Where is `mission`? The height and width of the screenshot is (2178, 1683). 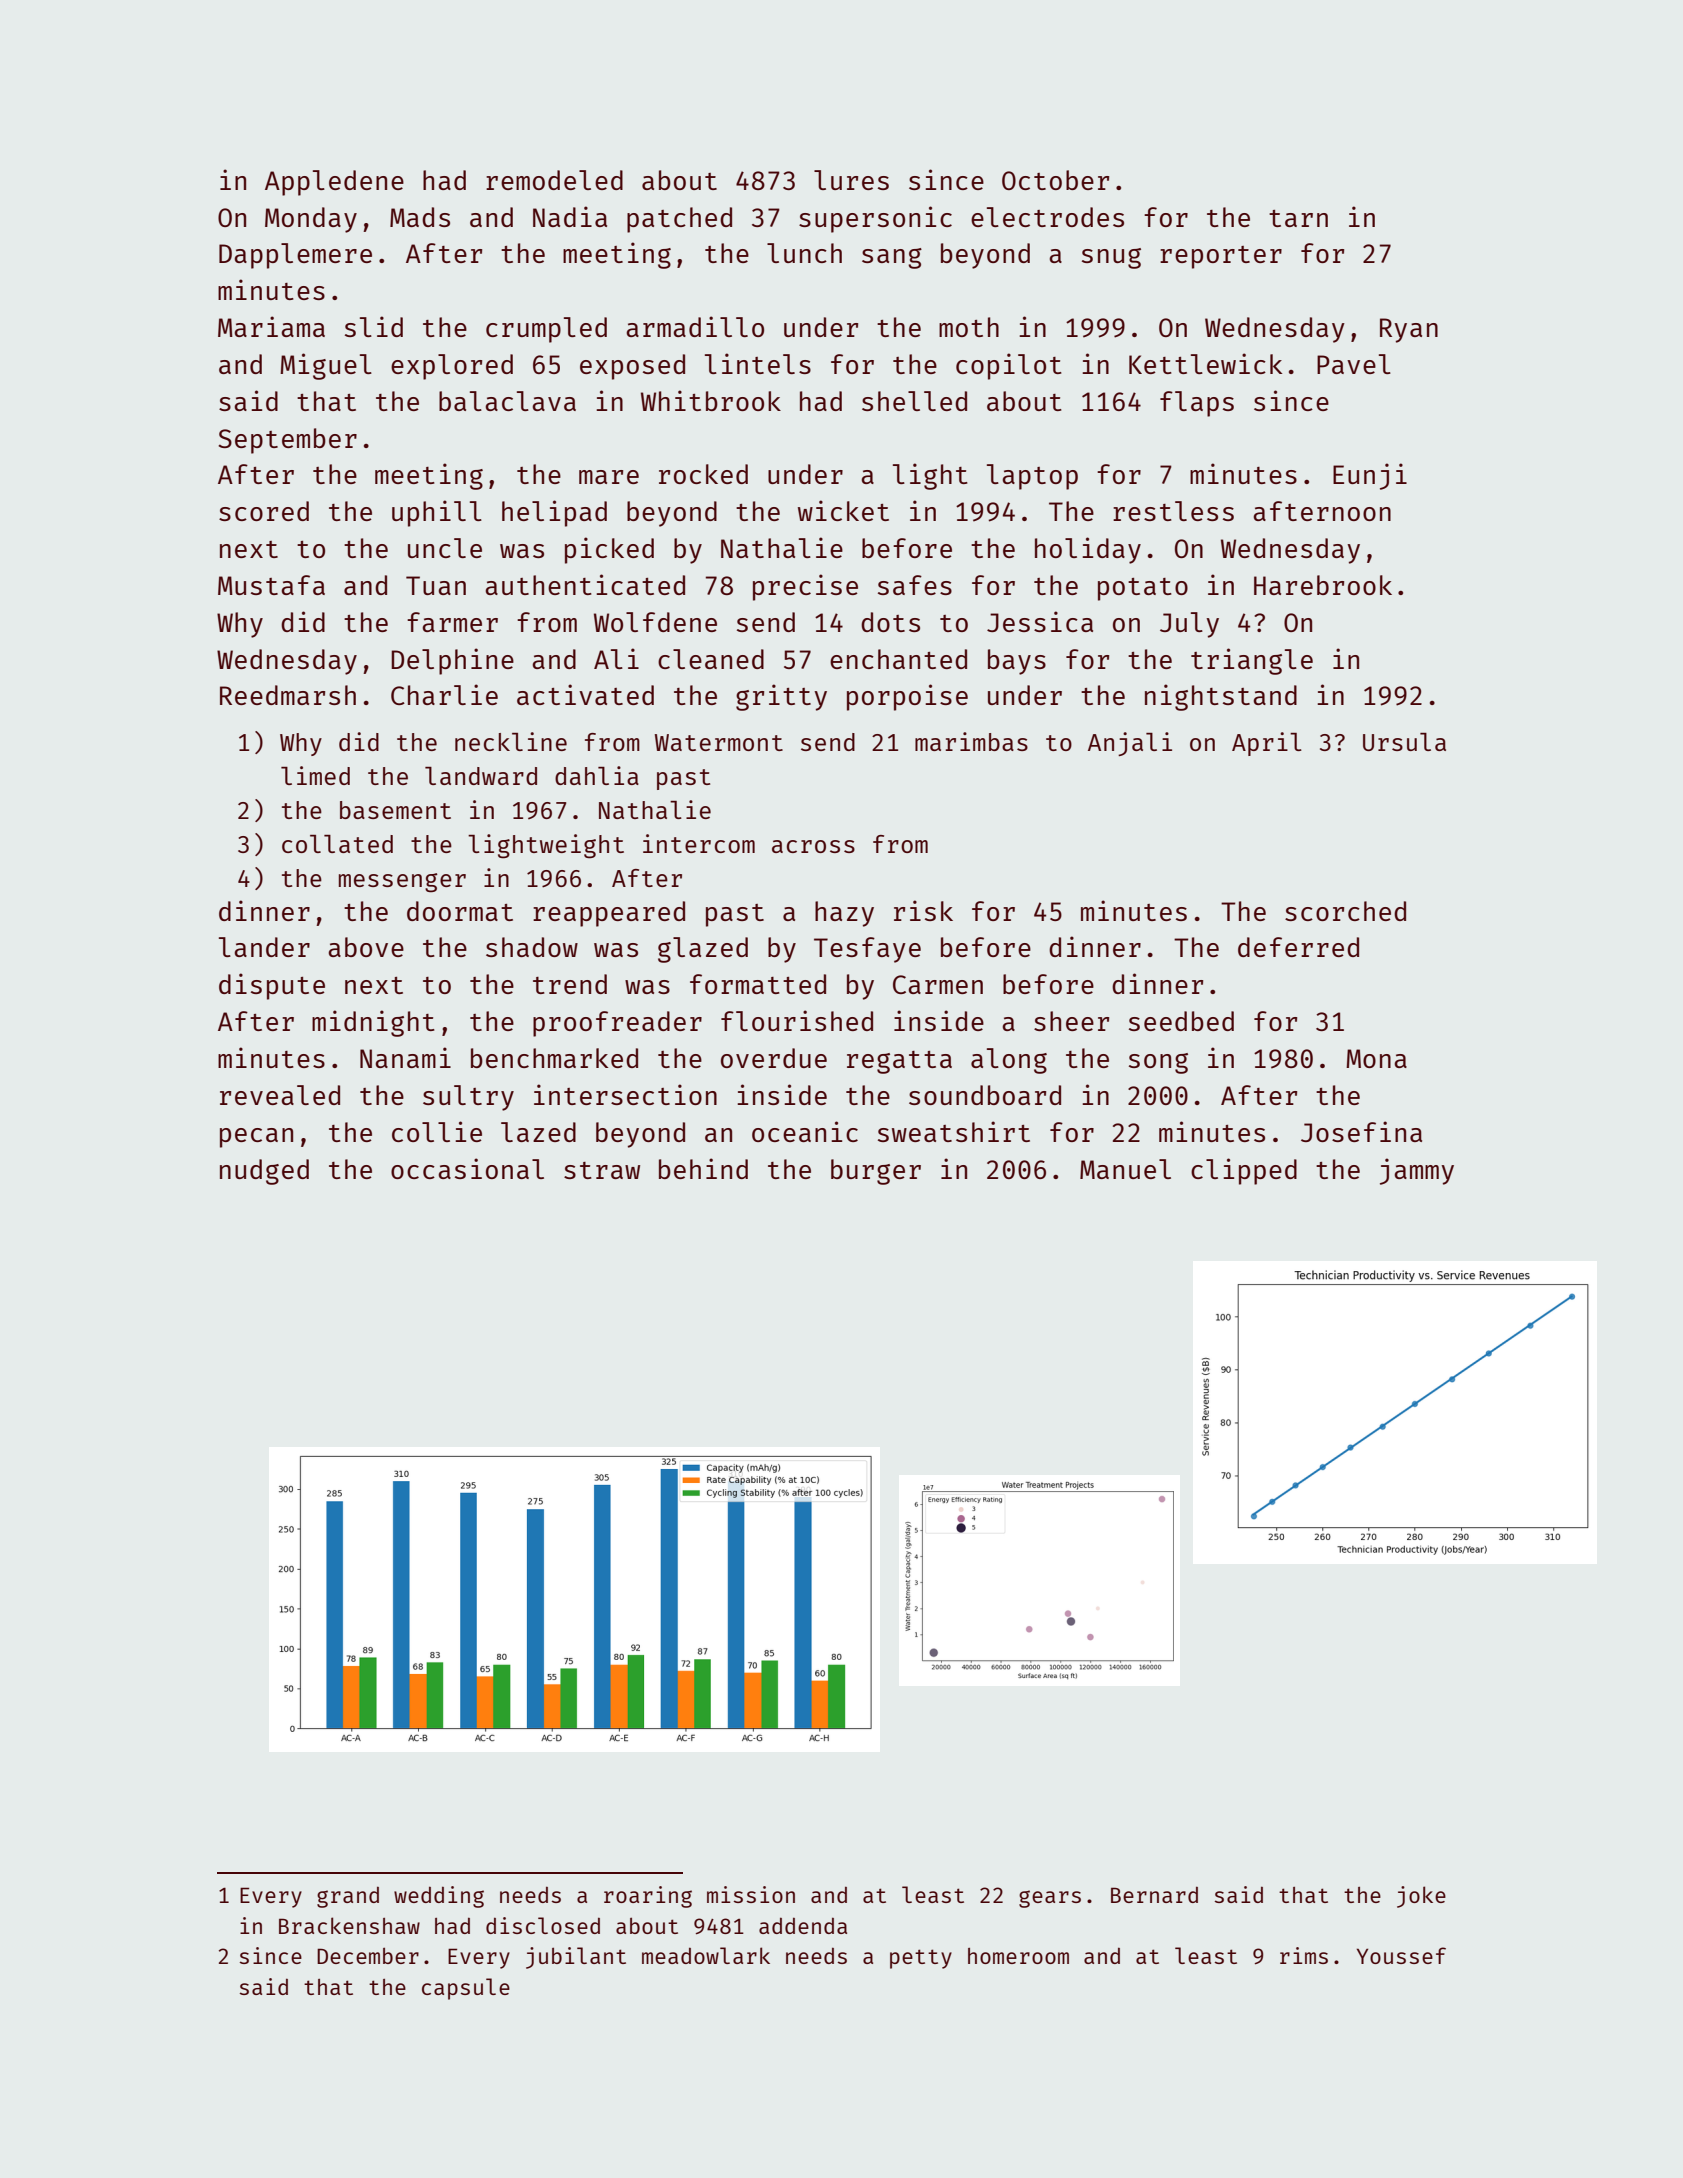 mission is located at coordinates (751, 1894).
